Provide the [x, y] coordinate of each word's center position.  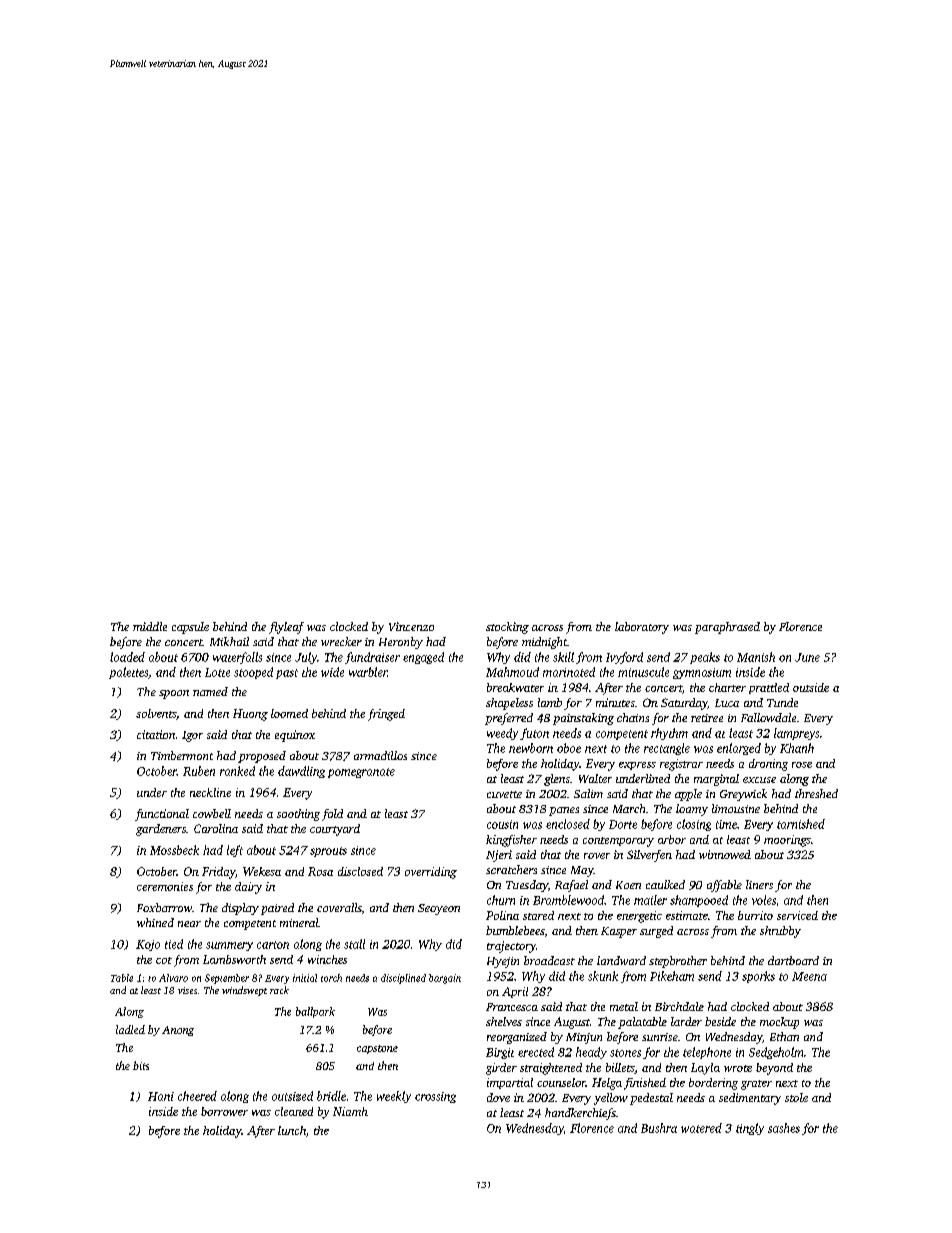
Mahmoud [512, 672]
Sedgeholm [776, 1053]
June [807, 657]
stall [354, 944]
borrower [224, 1111]
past [287, 674]
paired [277, 909]
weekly [394, 1097]
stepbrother [678, 962]
